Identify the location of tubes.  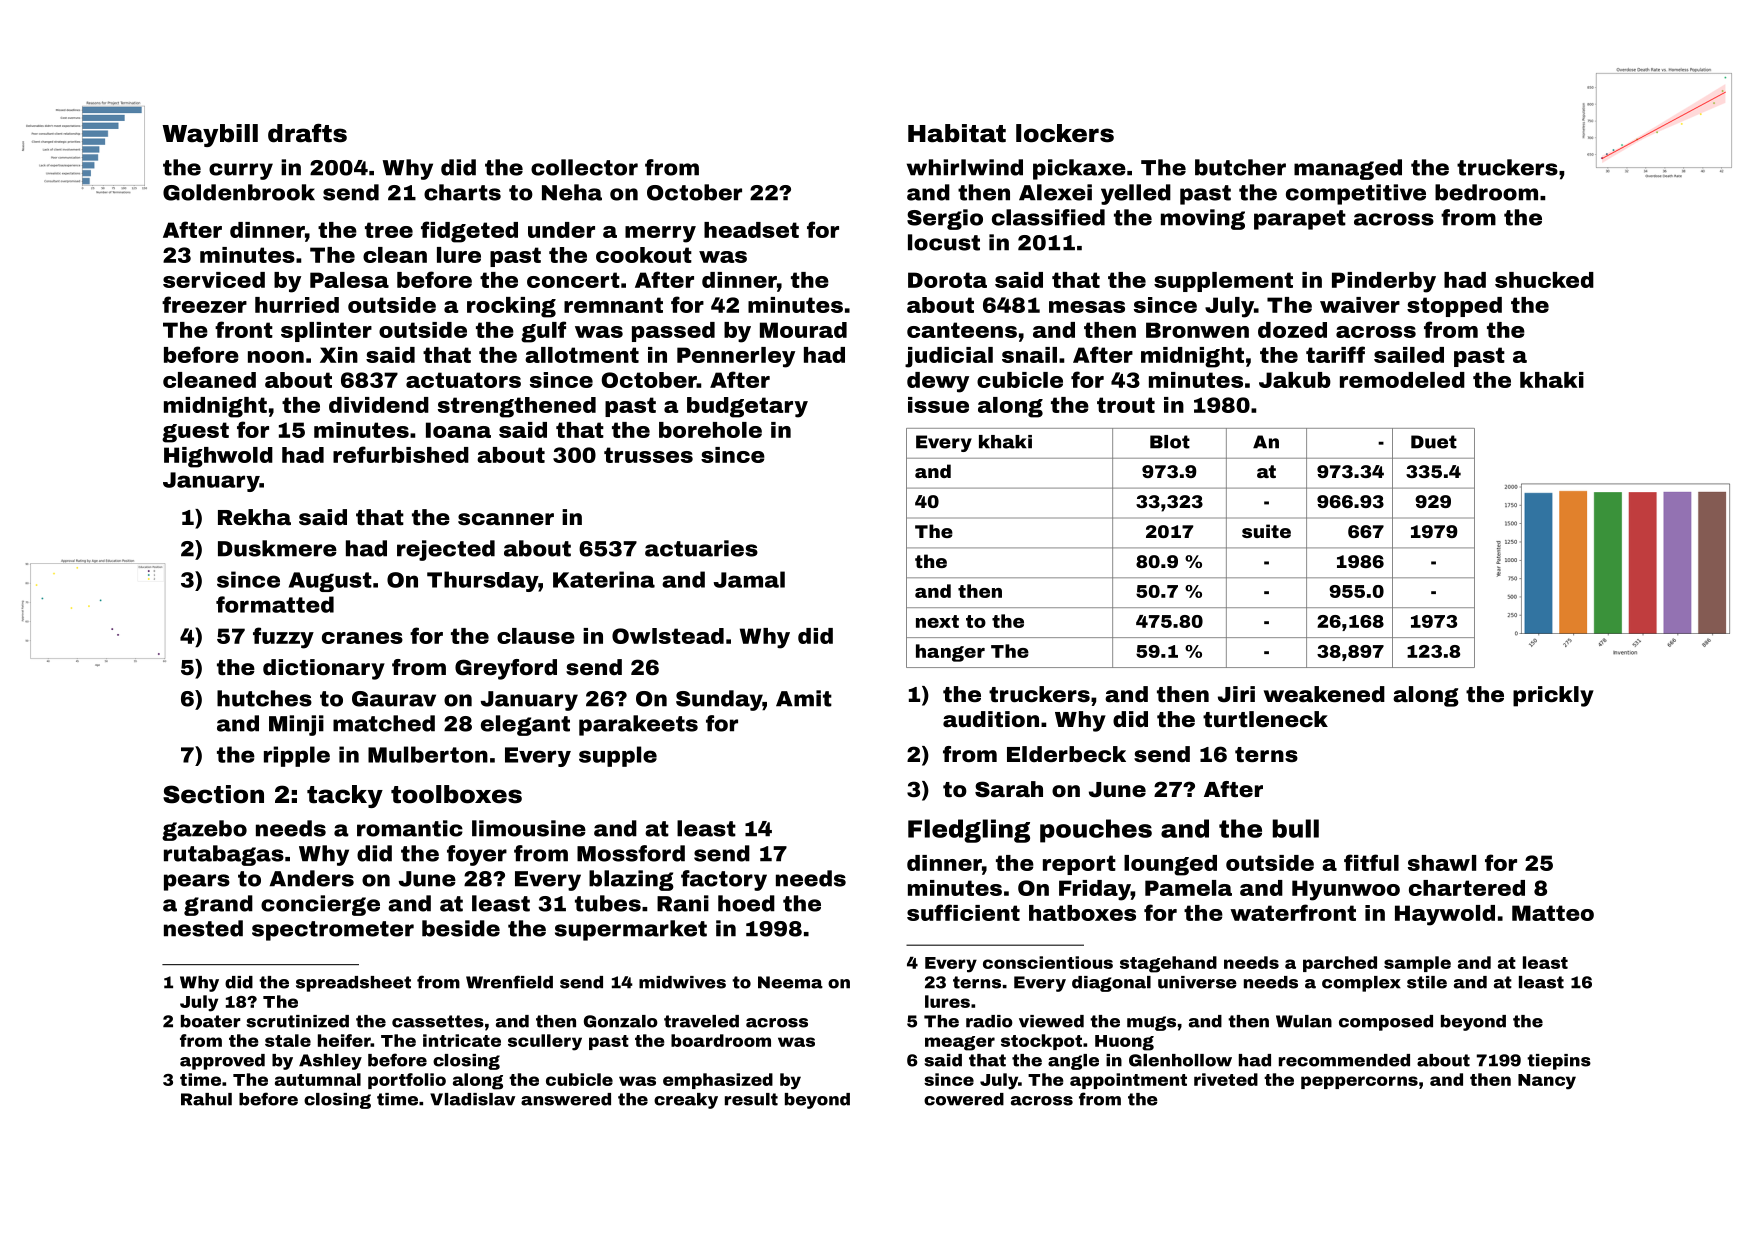
(608, 903).
